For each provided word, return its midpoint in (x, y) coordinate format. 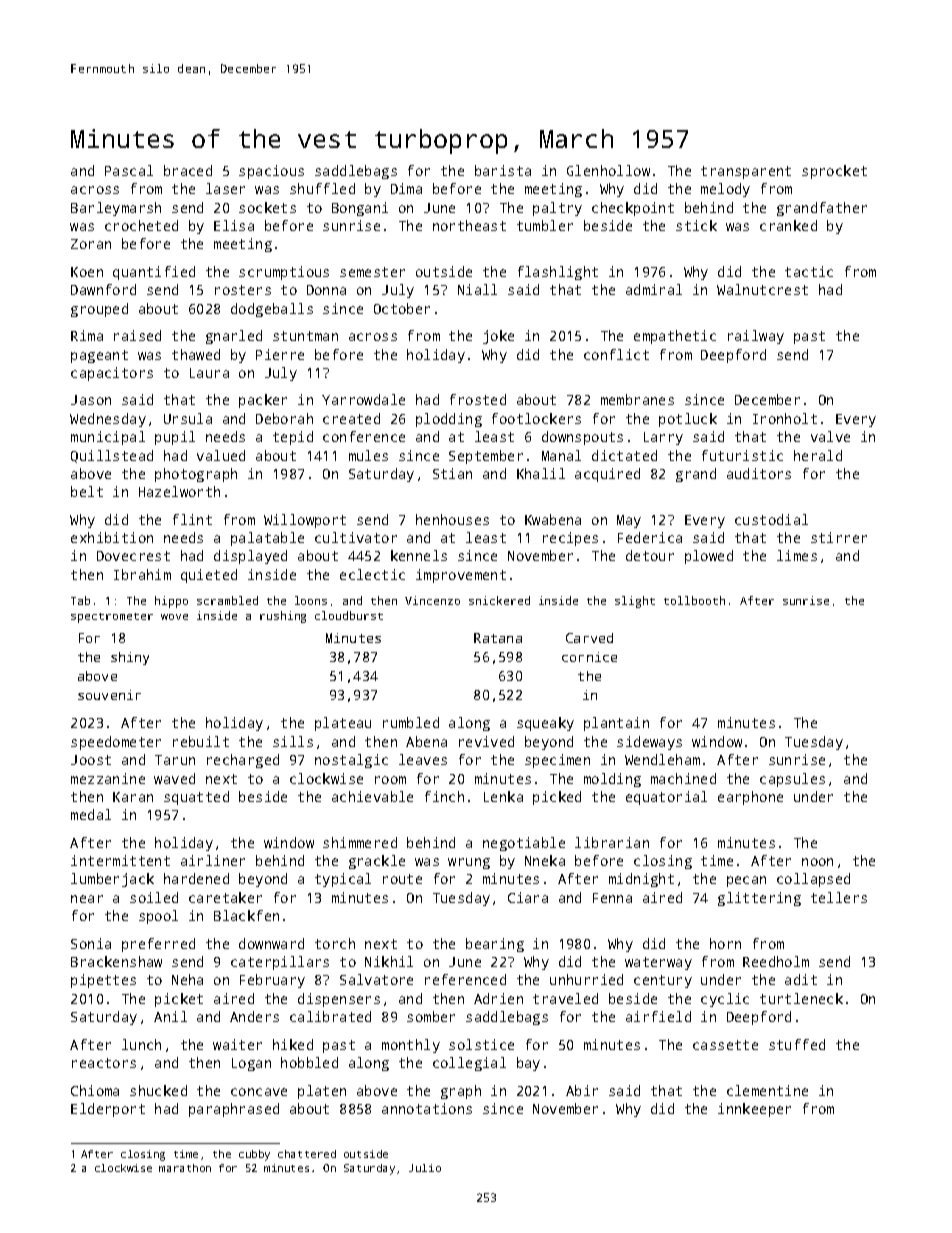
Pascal (129, 170)
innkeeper (754, 1110)
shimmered (360, 842)
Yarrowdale (363, 399)
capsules (792, 780)
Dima (406, 188)
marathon (185, 1168)
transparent (746, 172)
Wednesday (108, 420)
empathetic (675, 337)
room (390, 780)
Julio (425, 1168)
